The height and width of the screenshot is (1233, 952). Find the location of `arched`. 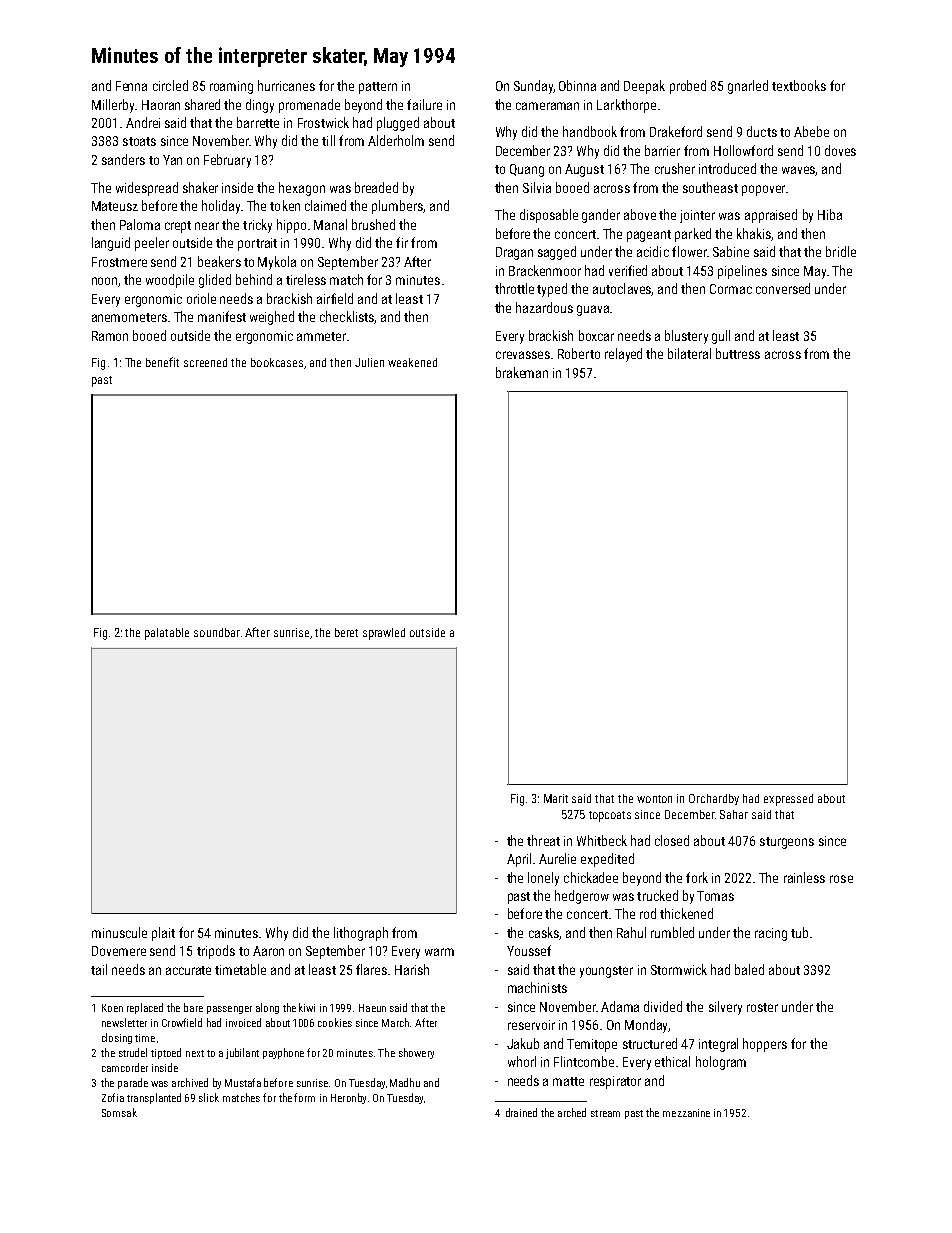

arched is located at coordinates (572, 1112).
